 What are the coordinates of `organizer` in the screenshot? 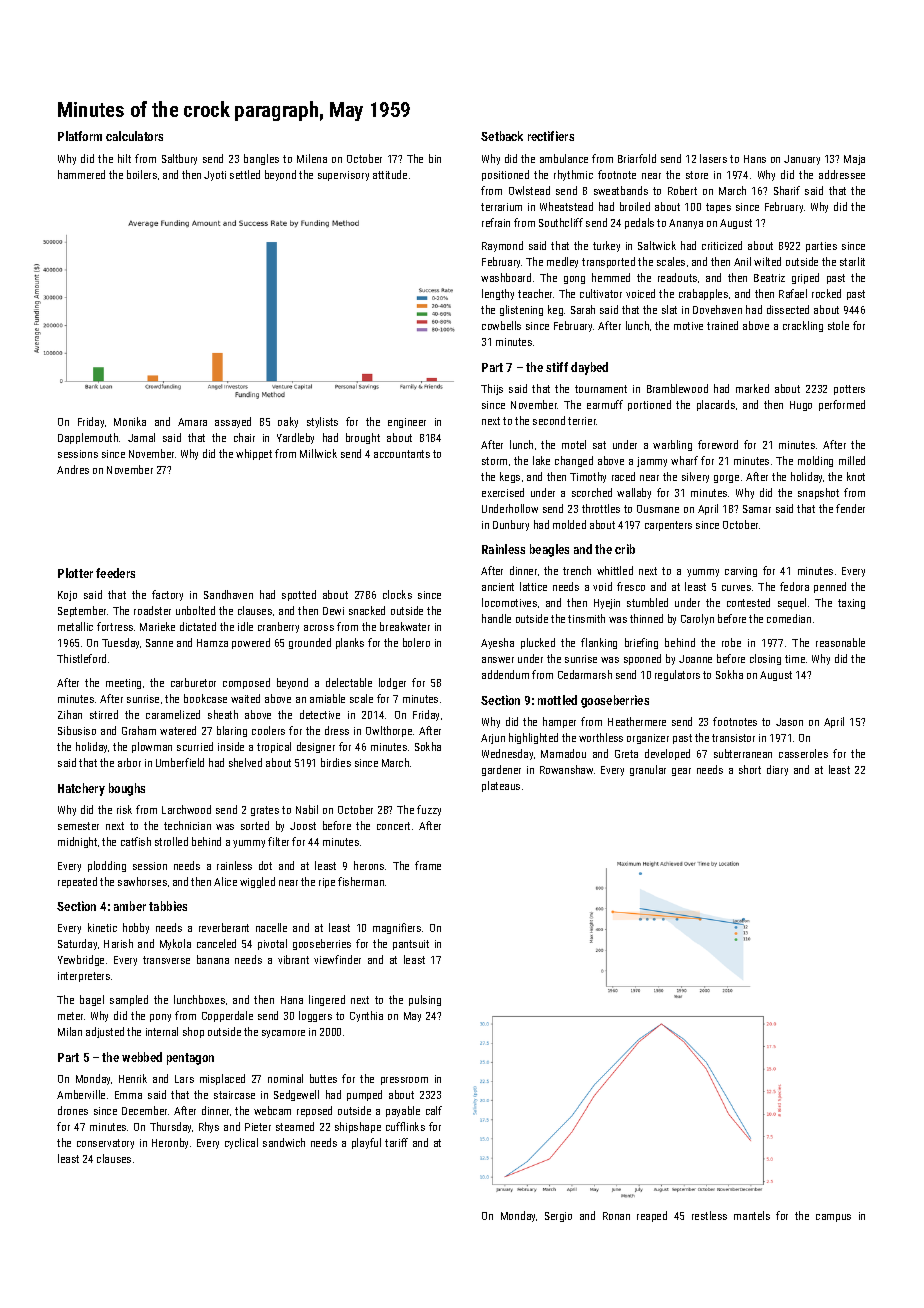 It's located at (648, 739).
